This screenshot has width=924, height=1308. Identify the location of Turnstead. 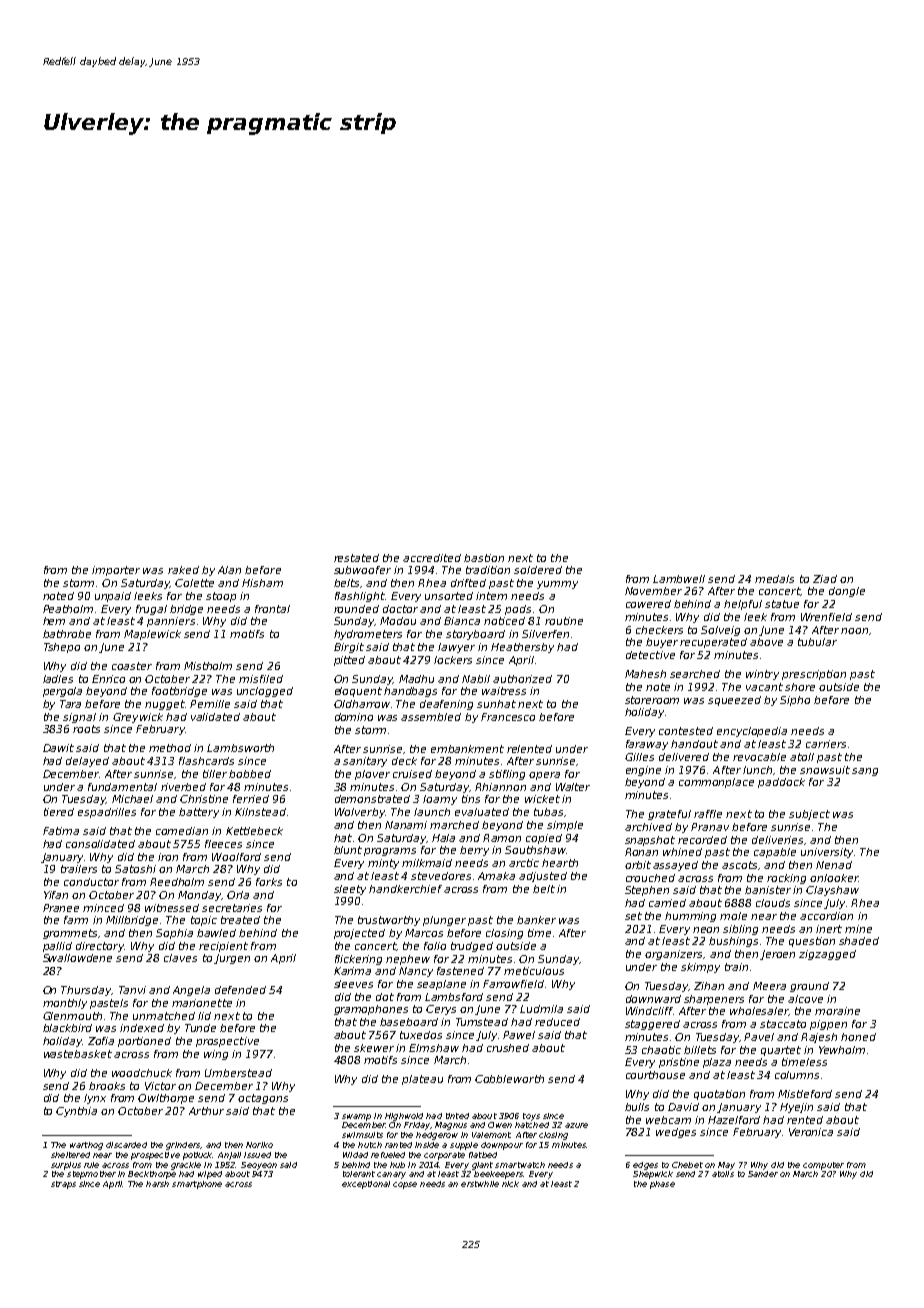
(482, 1022).
